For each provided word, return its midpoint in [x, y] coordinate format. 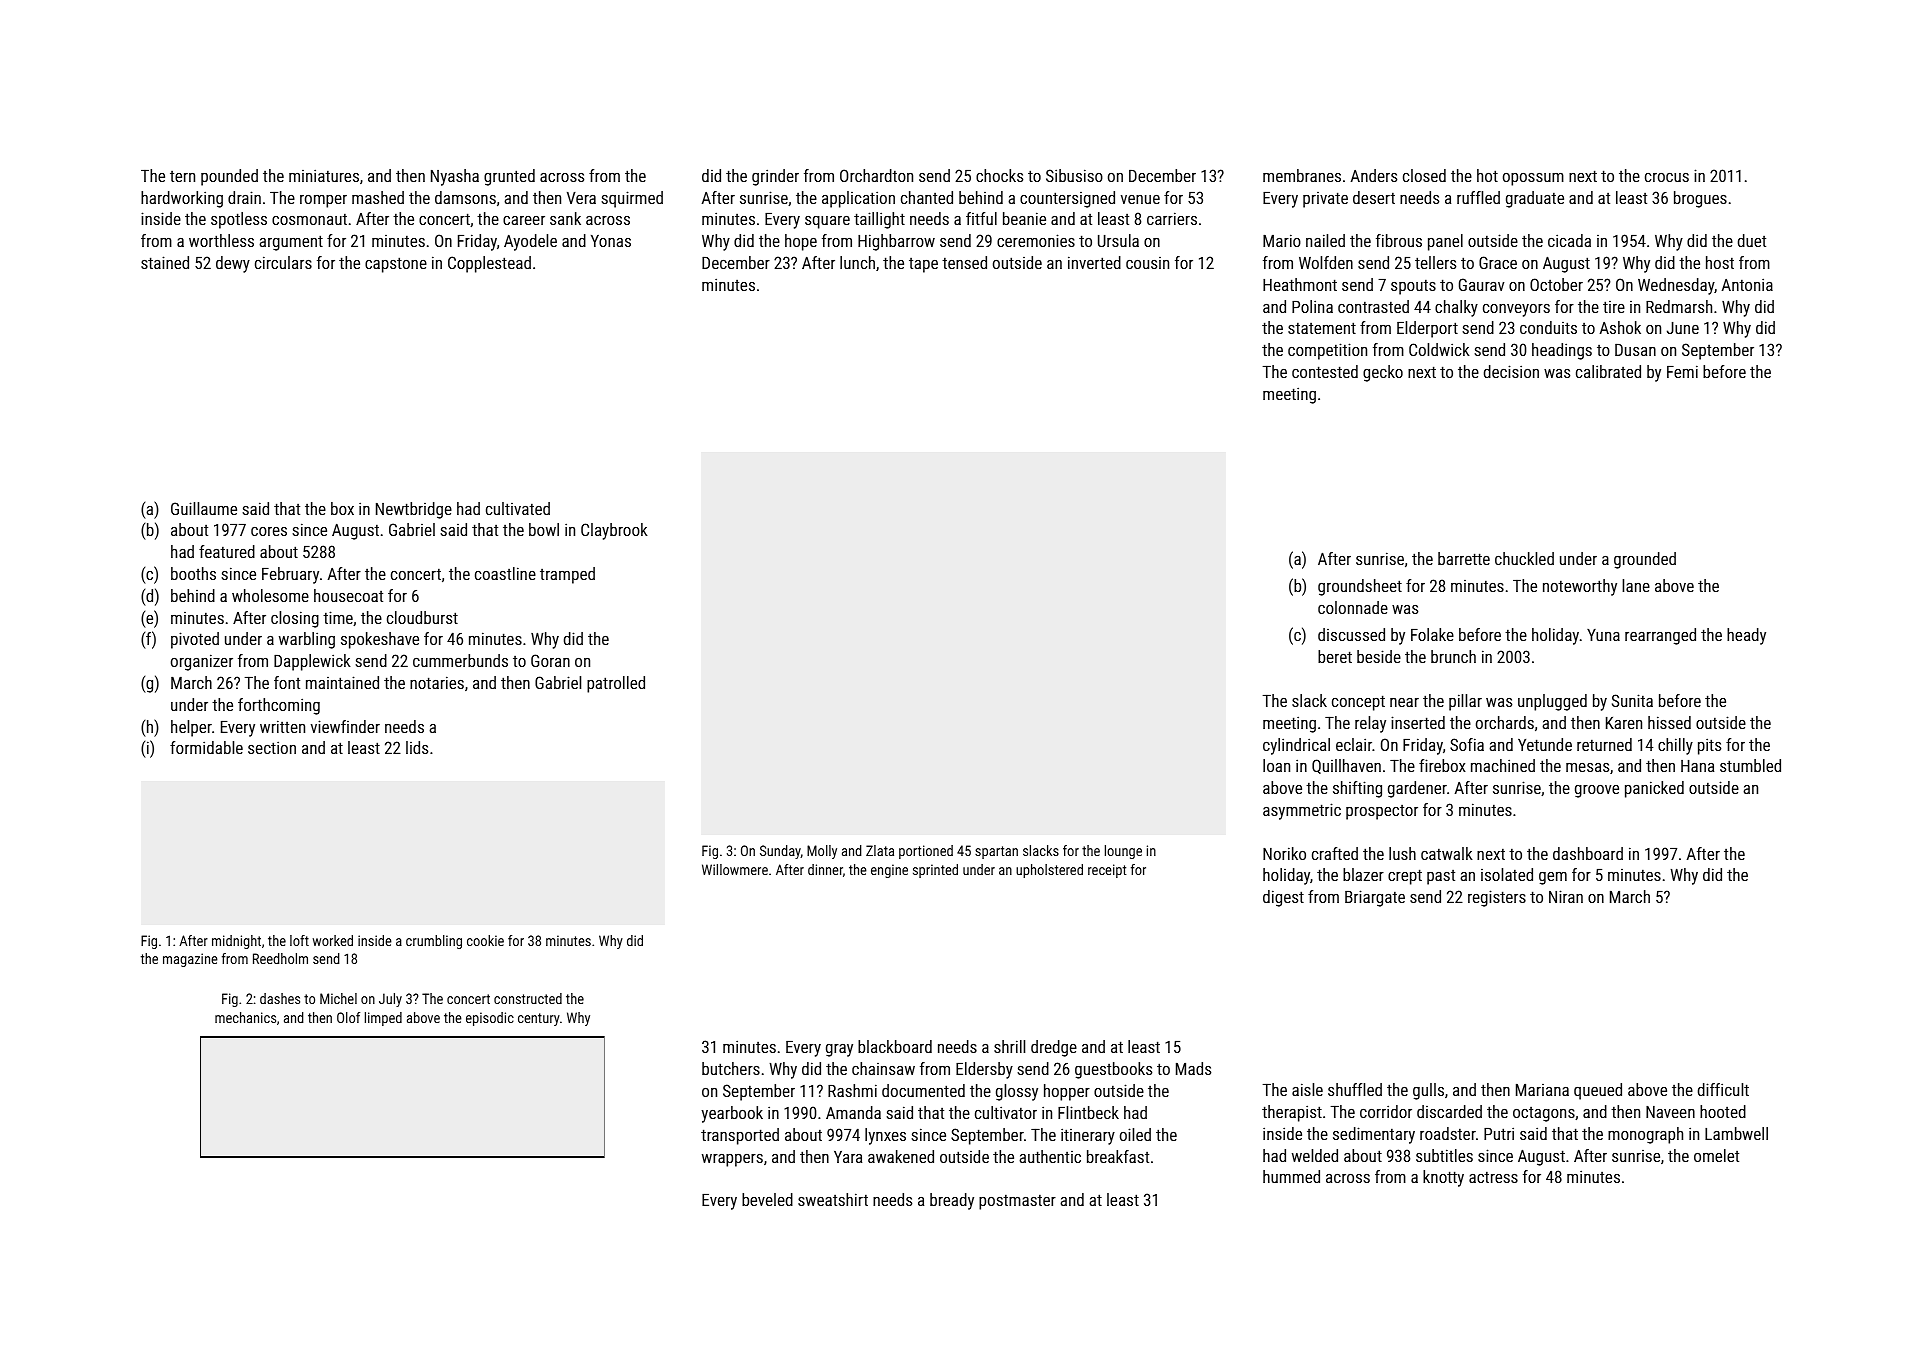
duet [1752, 240]
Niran [1566, 896]
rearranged [1660, 636]
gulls [1428, 1091]
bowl [544, 529]
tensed [964, 262]
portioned [926, 852]
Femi [1682, 371]
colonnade [1353, 607]
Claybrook [614, 531]
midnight [236, 942]
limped [383, 1019]
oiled [1135, 1134]
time [338, 617]
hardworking [182, 199]
